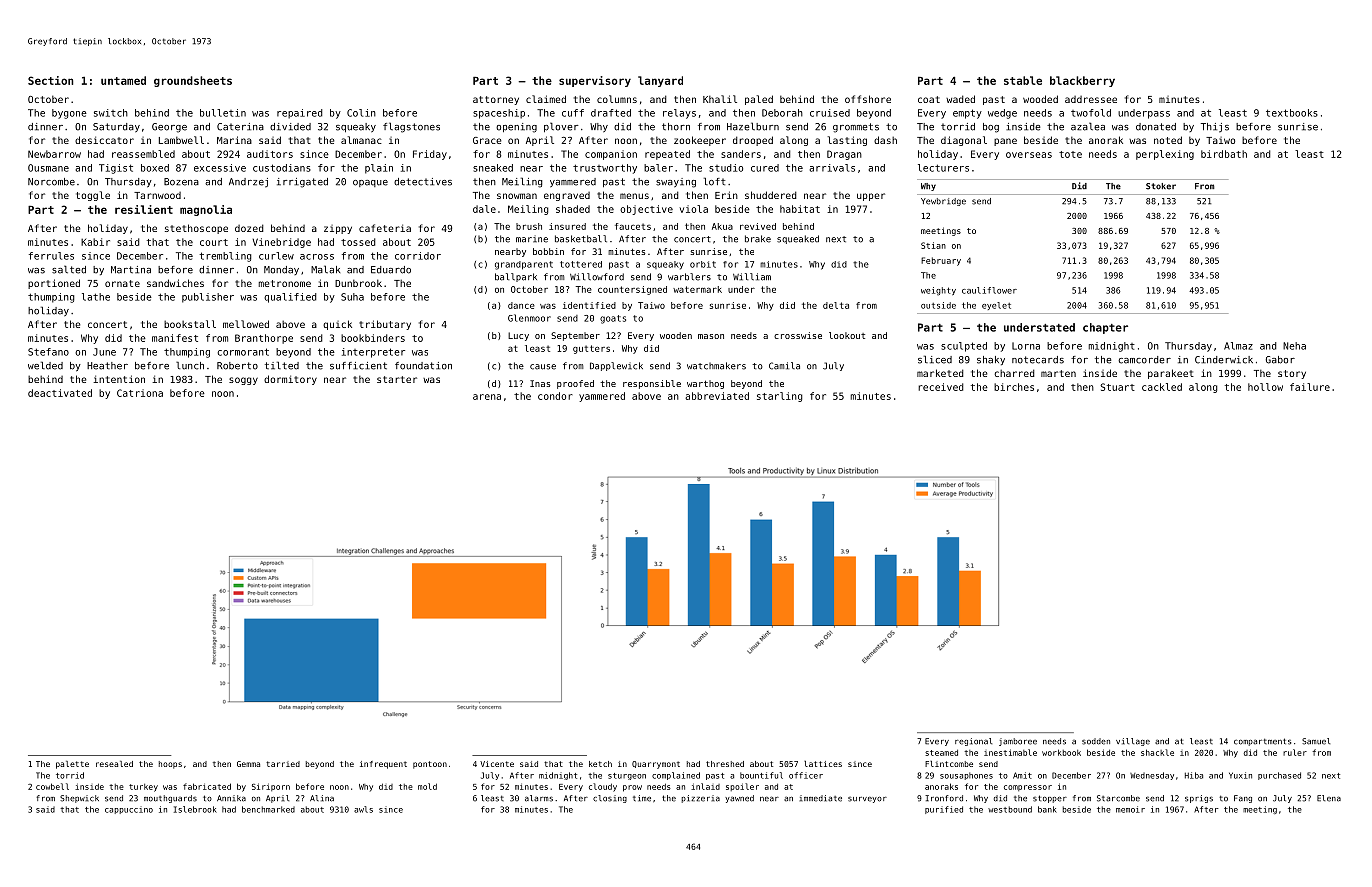 Image resolution: width=1372 pixels, height=887 pixels. I want to click on lanyard, so click(660, 81).
